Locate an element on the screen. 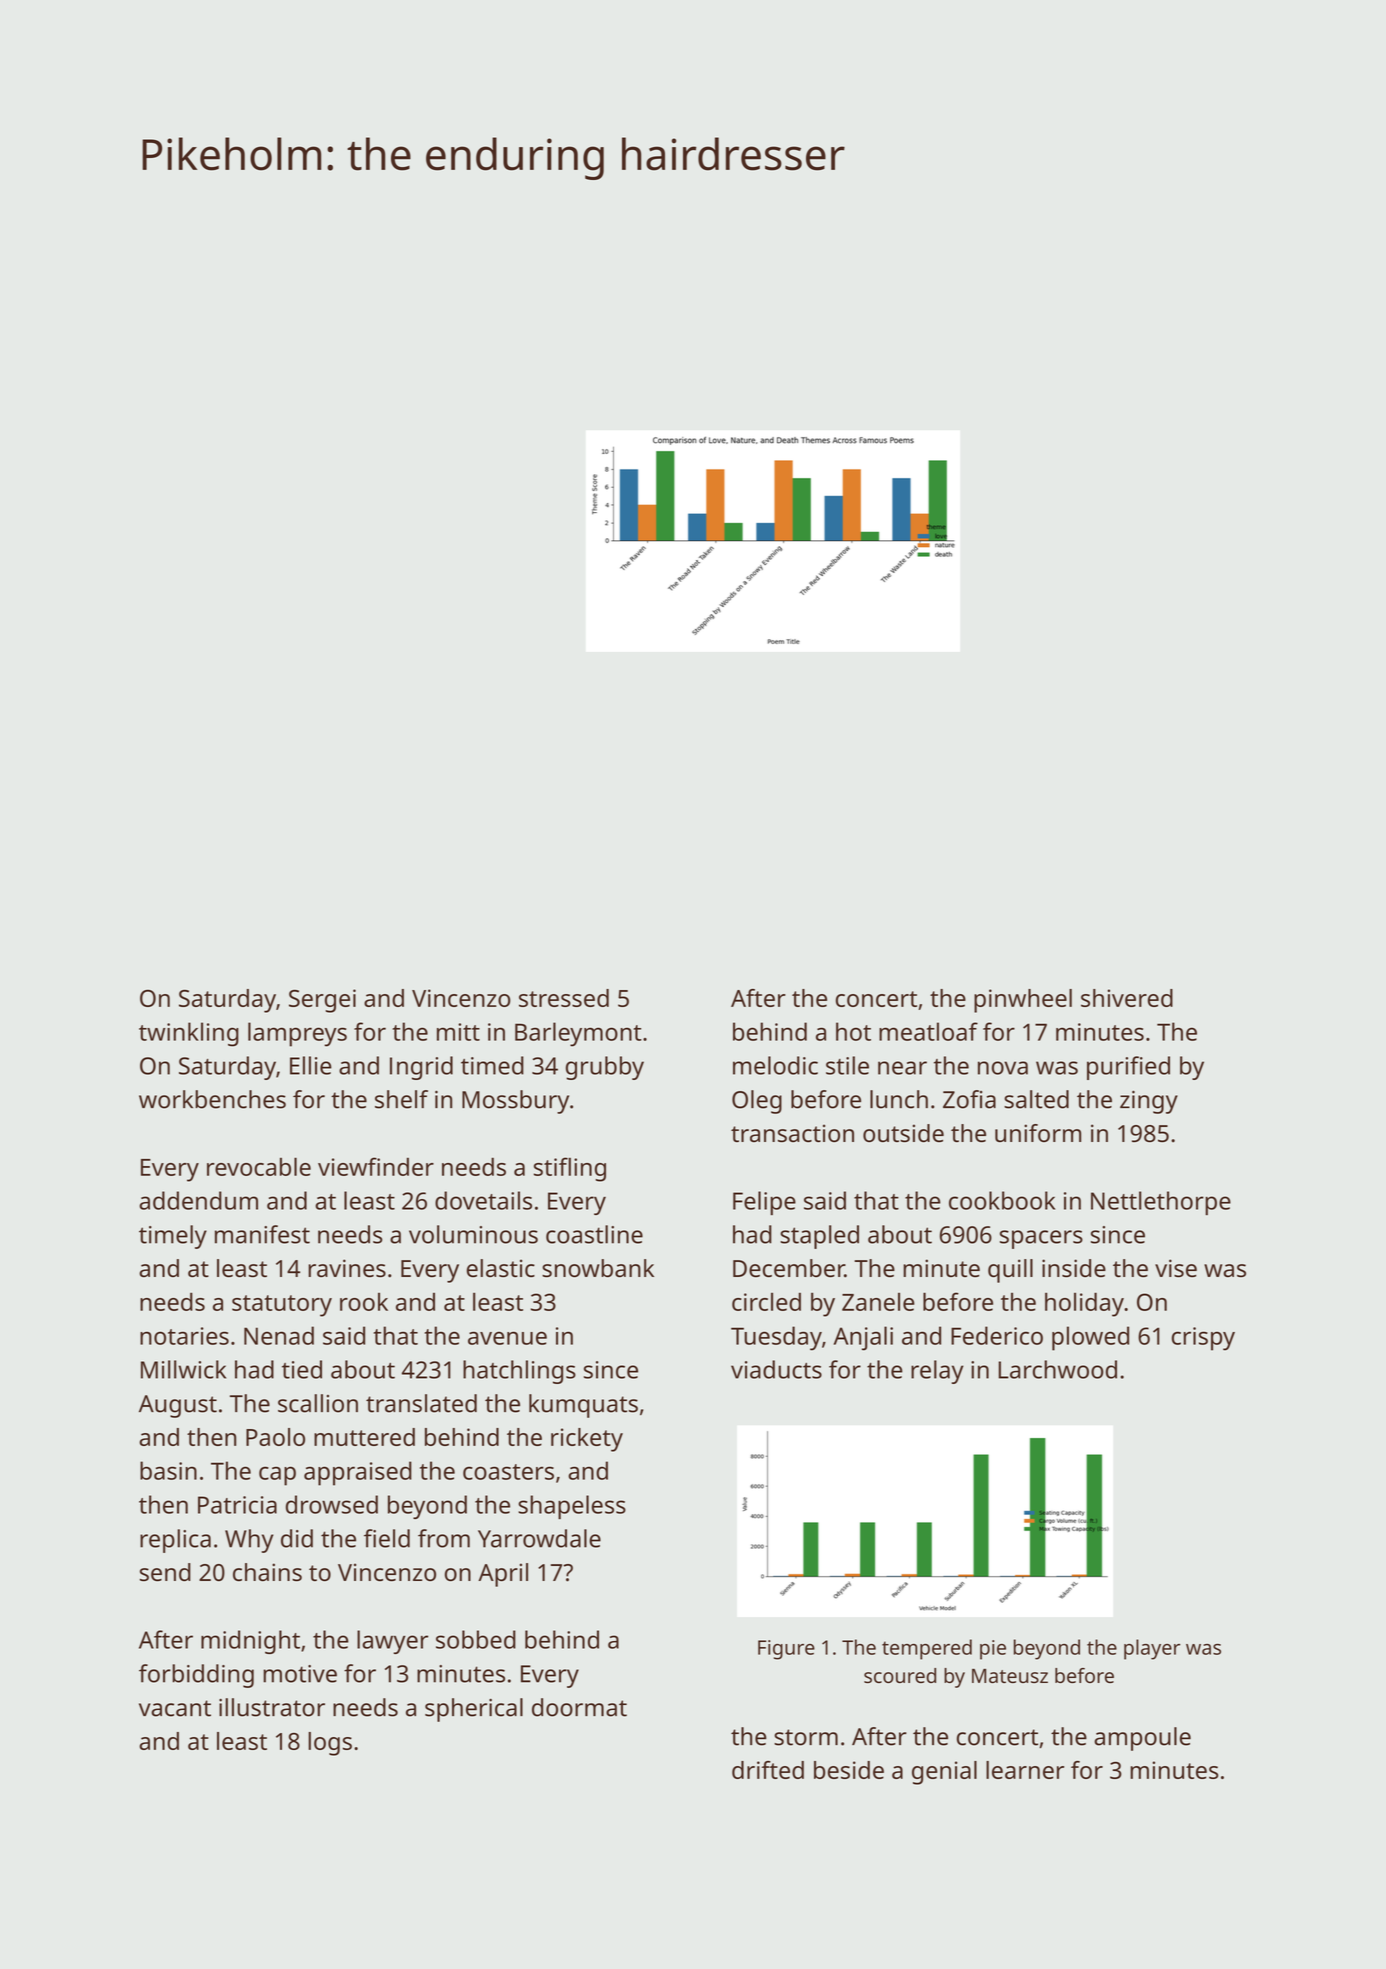  timely is located at coordinates (173, 1237).
